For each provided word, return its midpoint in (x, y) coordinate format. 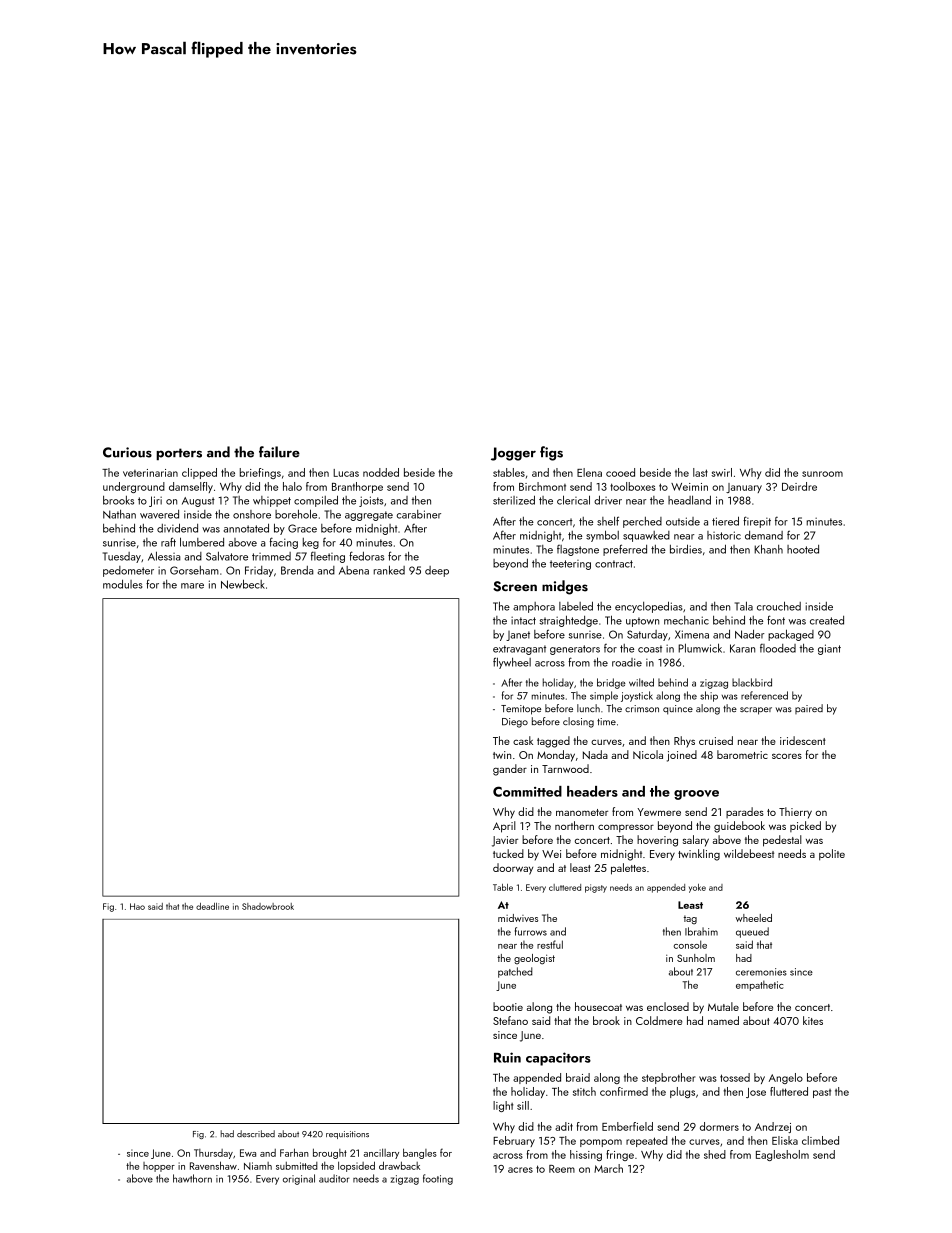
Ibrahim (701, 931)
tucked (508, 853)
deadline (212, 906)
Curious (127, 452)
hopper (159, 1167)
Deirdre (799, 486)
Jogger (513, 454)
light (503, 1106)
